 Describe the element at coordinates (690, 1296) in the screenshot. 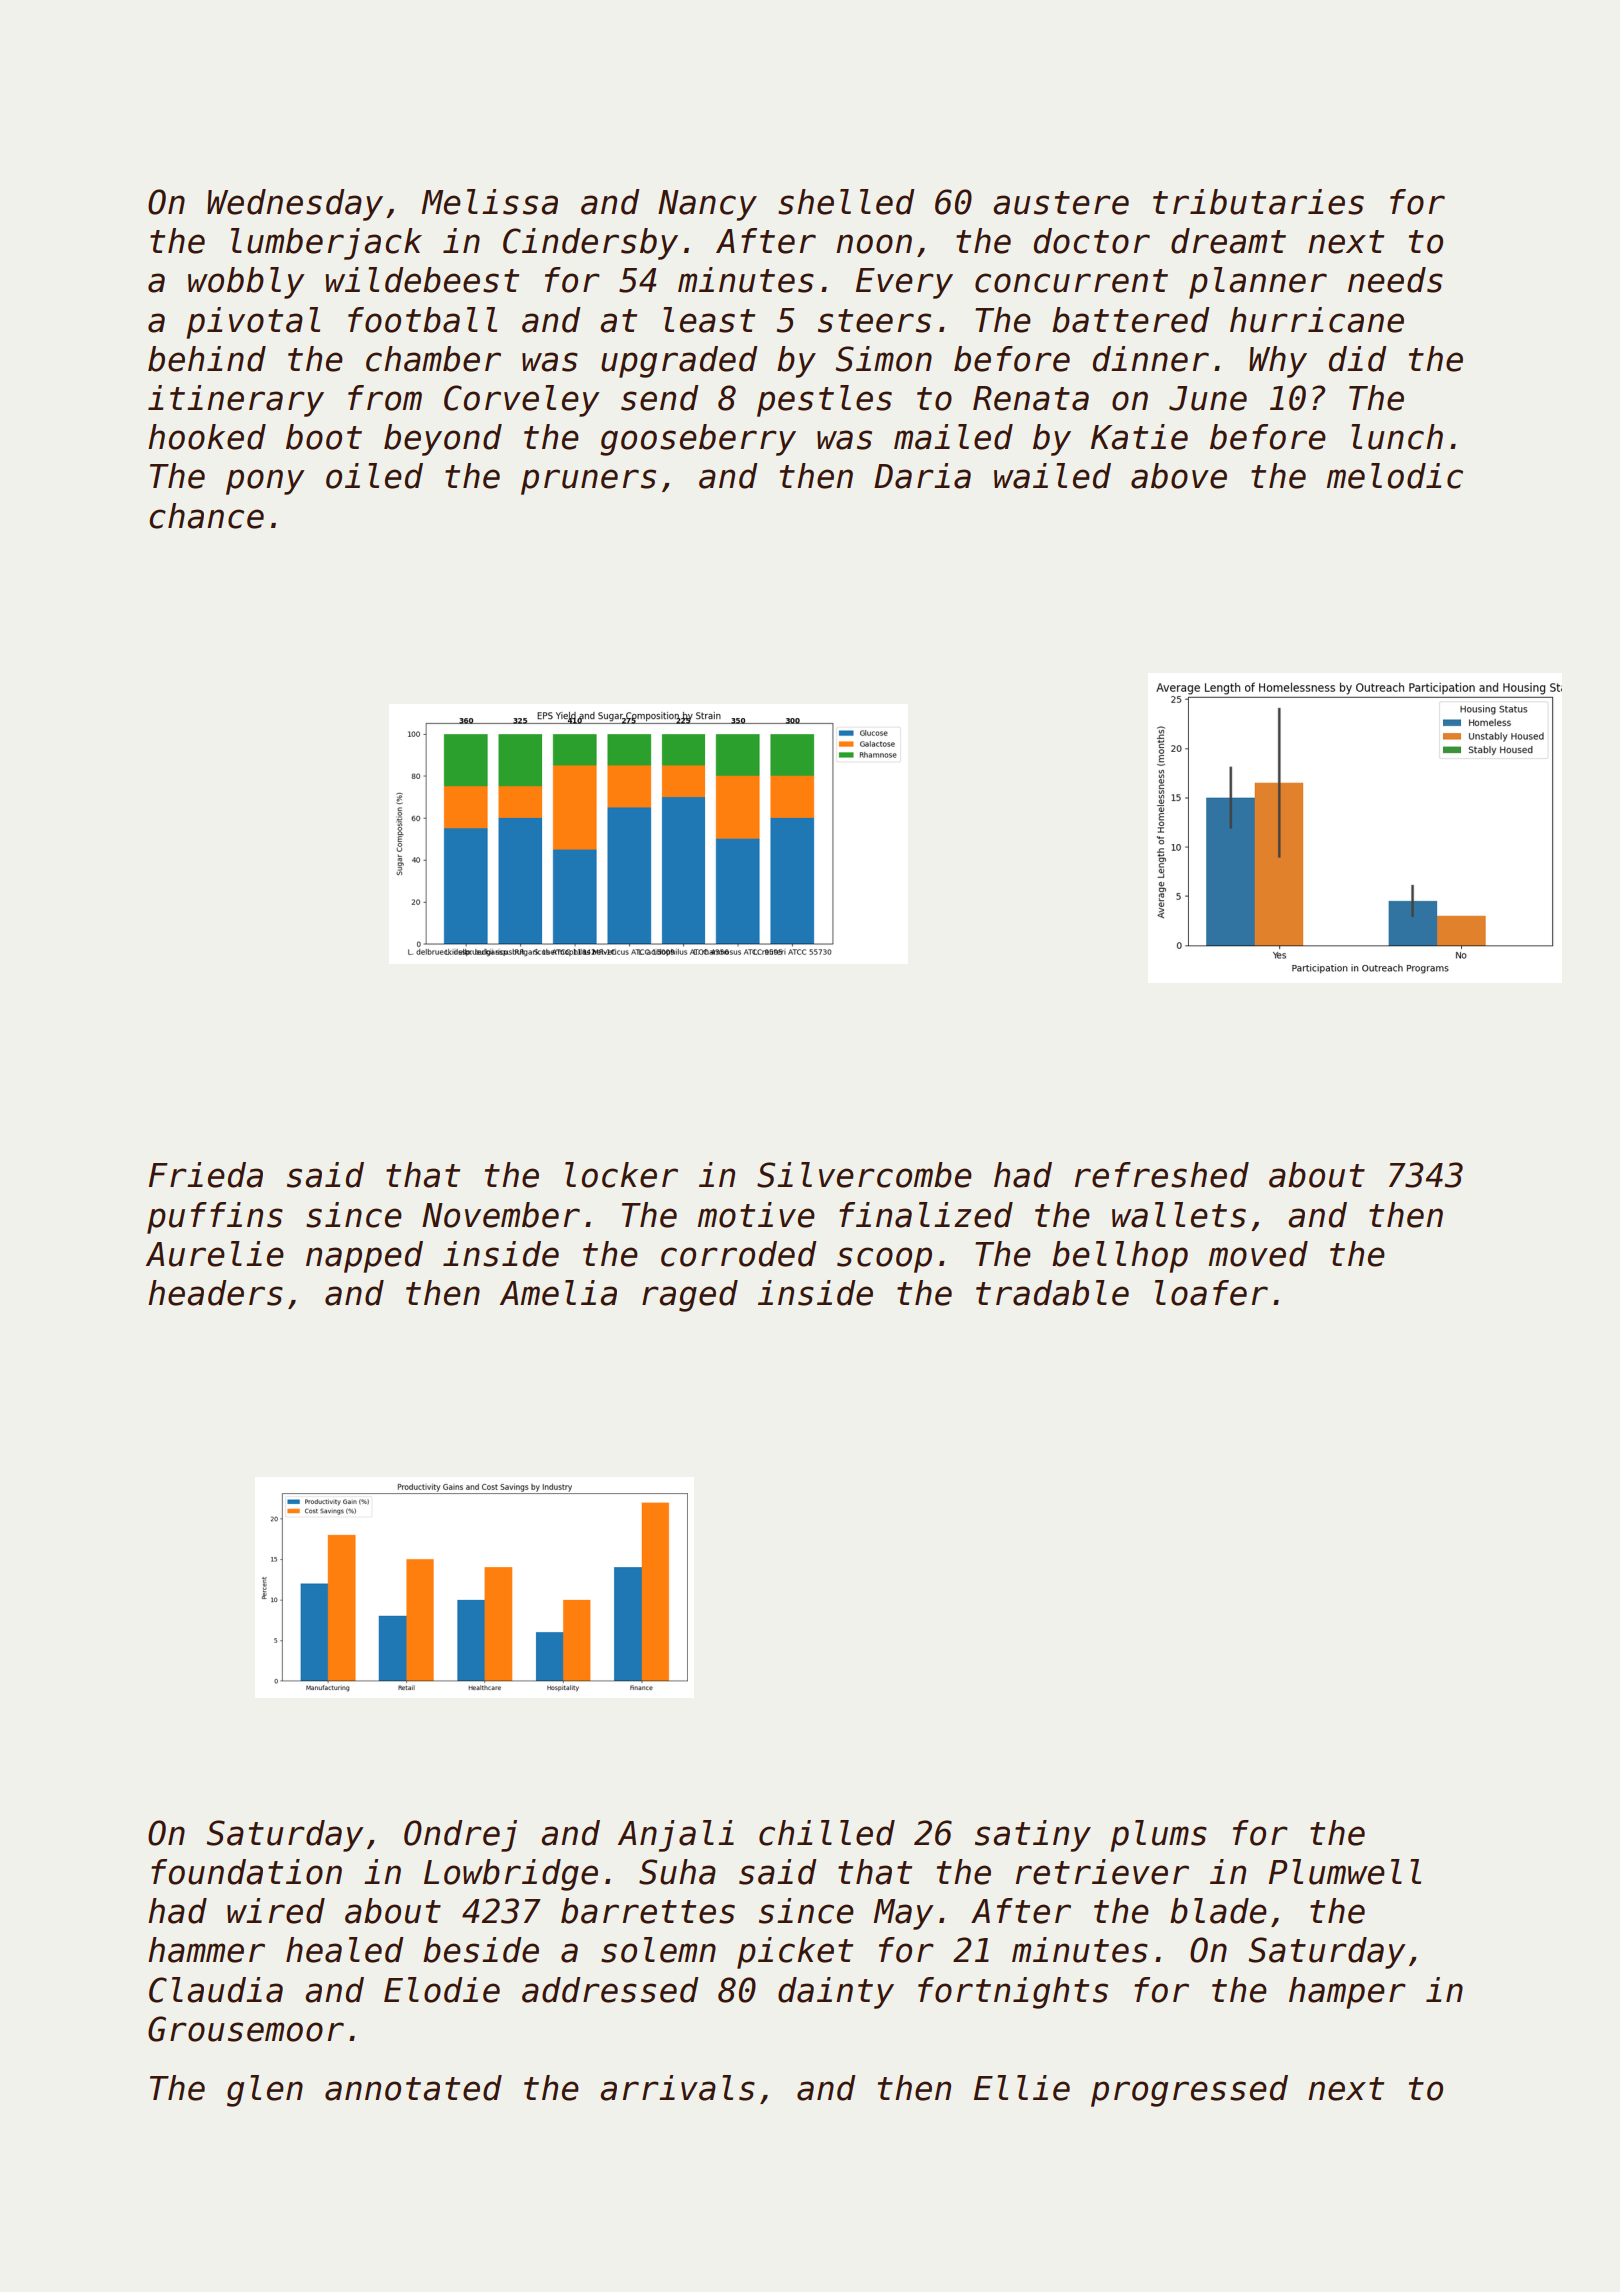

I see `raged` at that location.
